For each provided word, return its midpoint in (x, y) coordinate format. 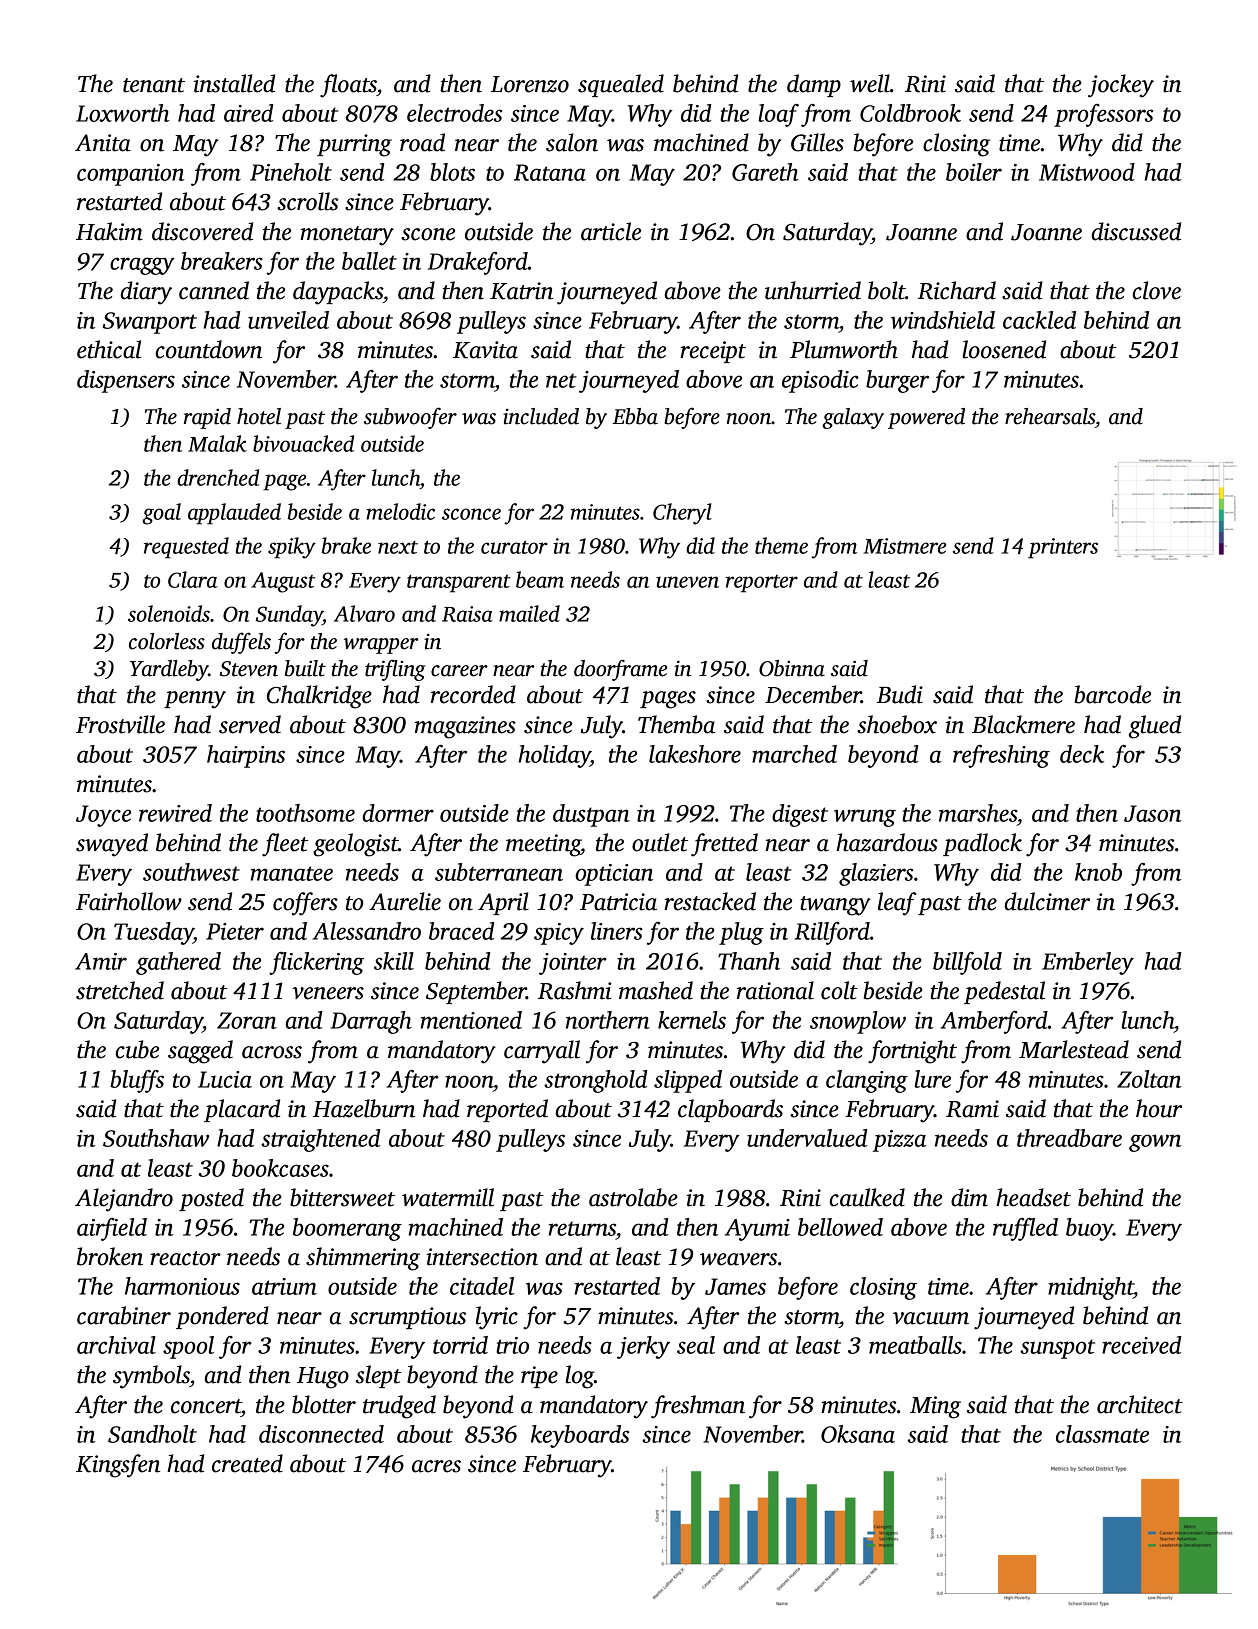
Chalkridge (319, 697)
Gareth (765, 172)
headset (1033, 1197)
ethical (109, 349)
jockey (1121, 86)
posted (211, 1199)
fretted (724, 845)
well (870, 83)
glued (1155, 727)
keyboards (580, 1436)
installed (234, 83)
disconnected (321, 1434)
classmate (1102, 1434)
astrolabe (633, 1197)
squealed (621, 85)
